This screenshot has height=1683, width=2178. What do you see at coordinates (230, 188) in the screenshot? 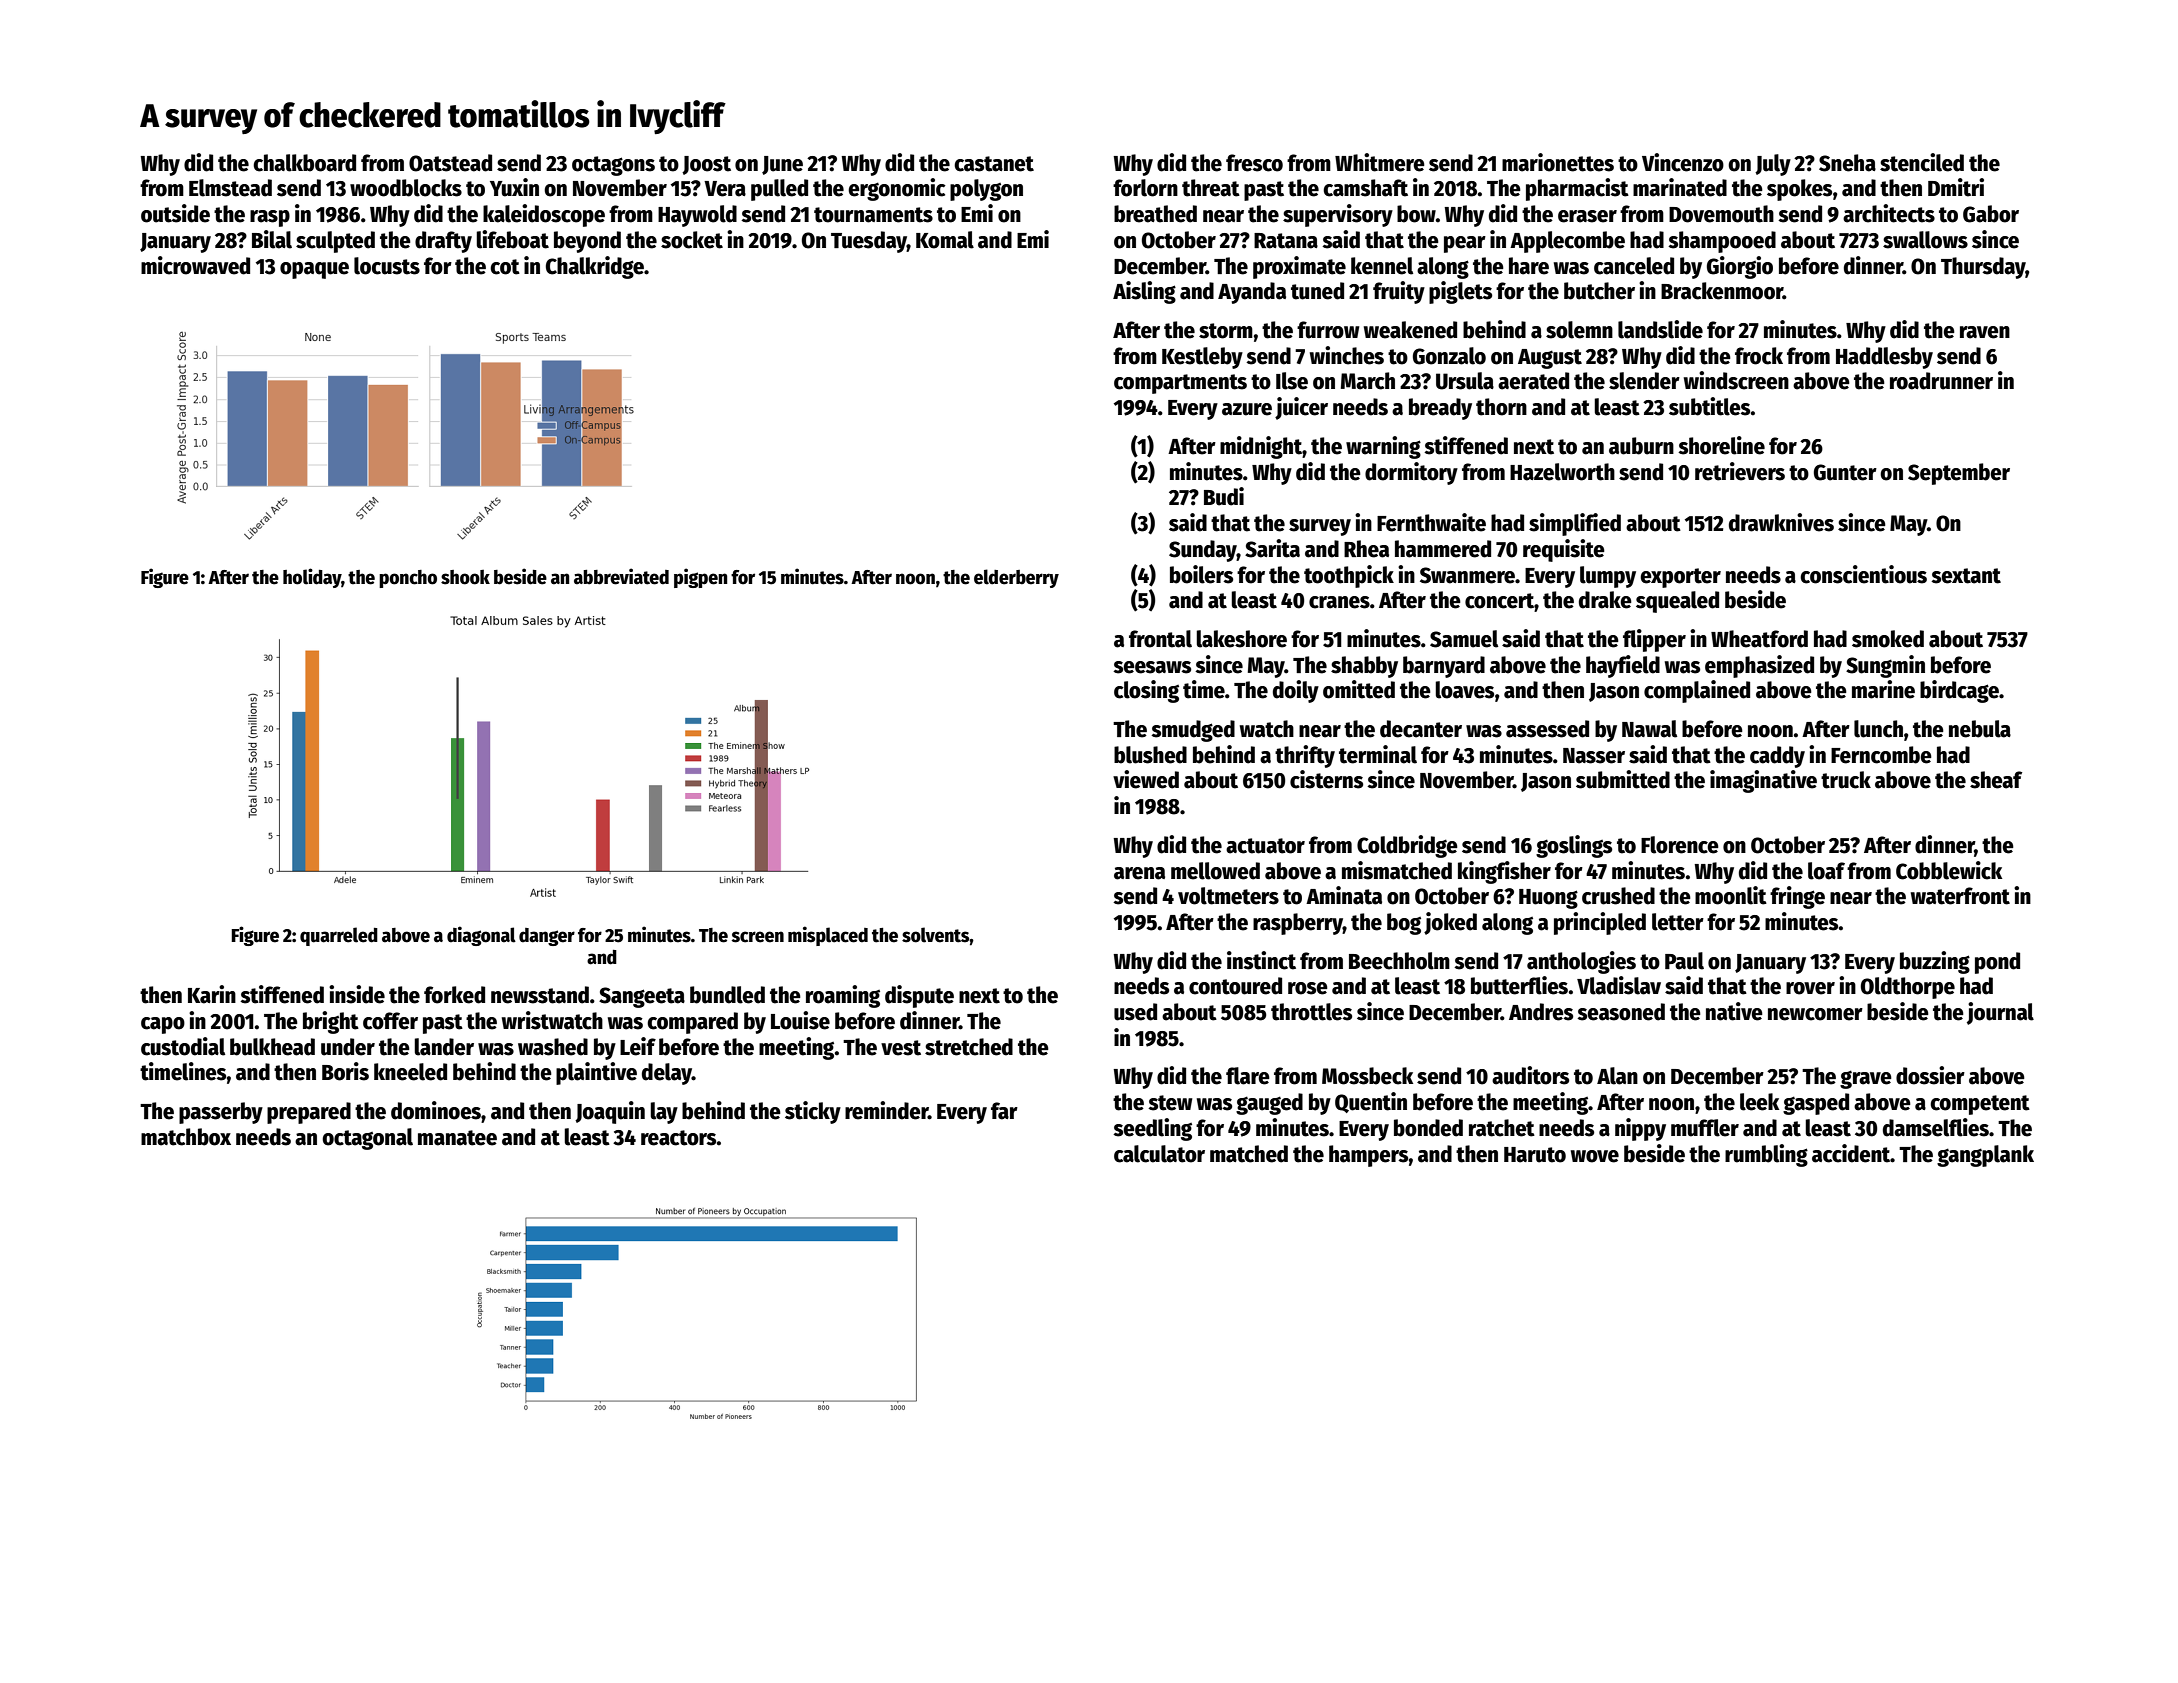
I see `Elmstead` at bounding box center [230, 188].
